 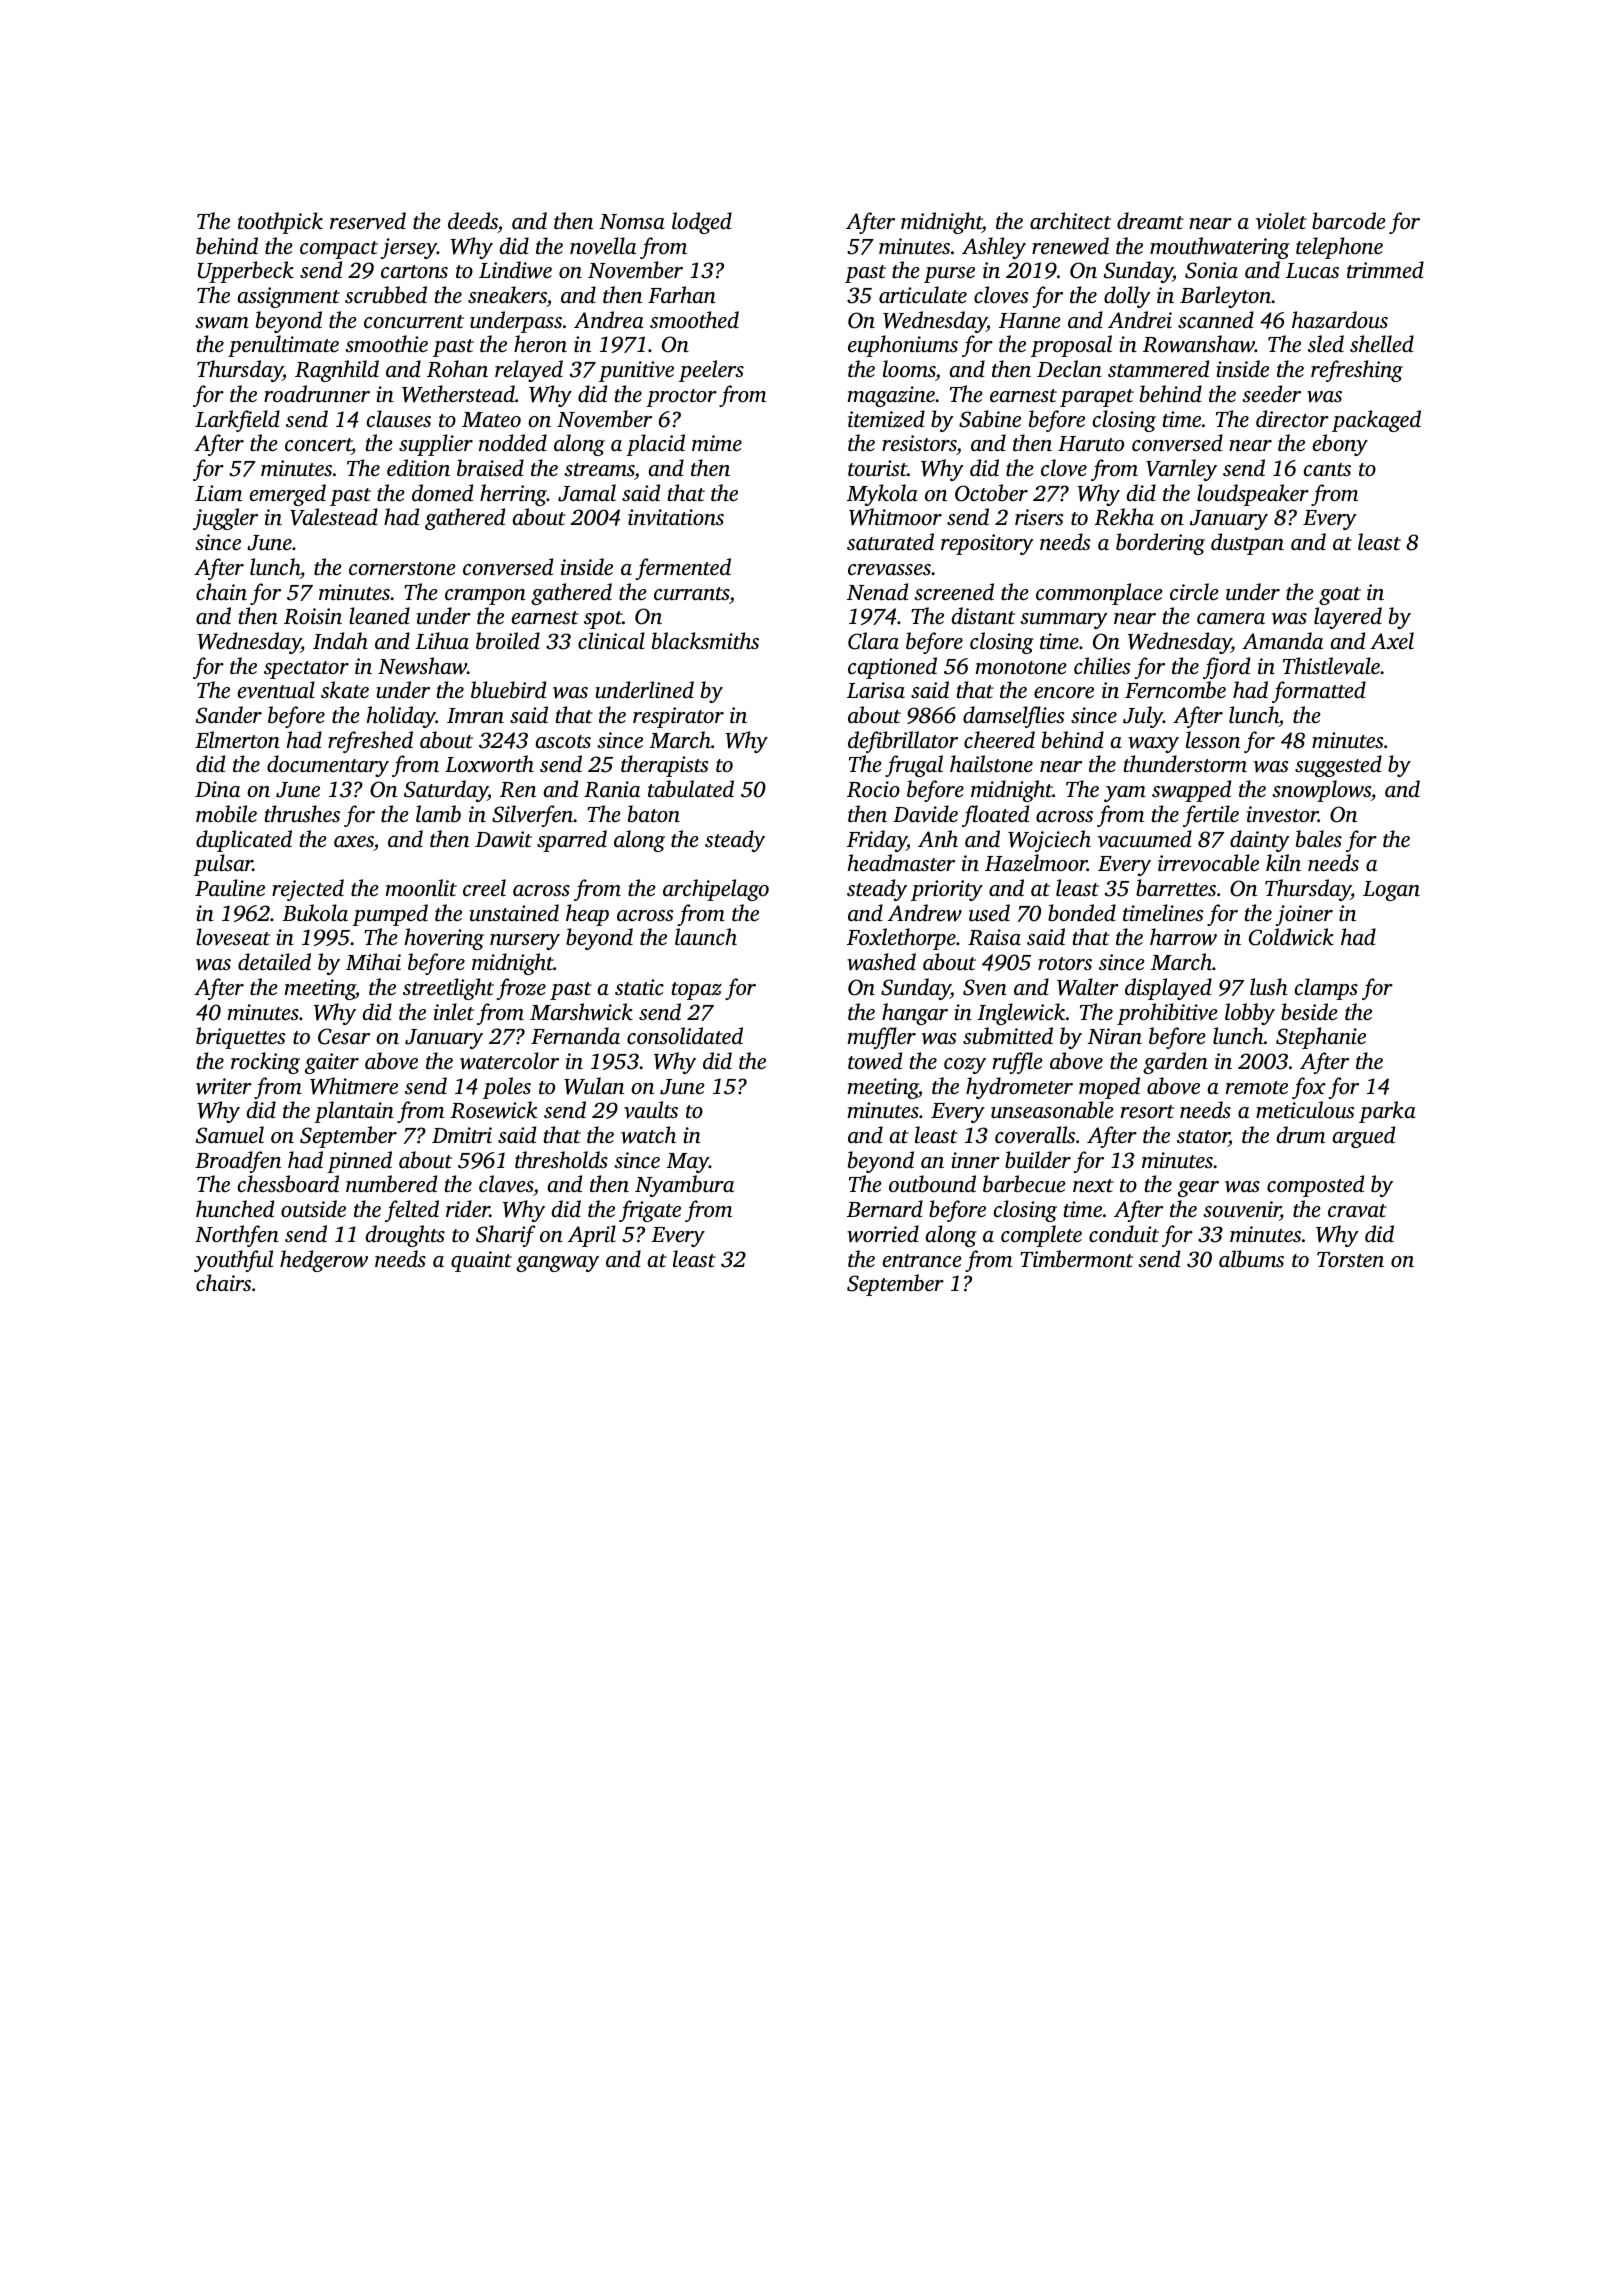 What do you see at coordinates (1211, 816) in the screenshot?
I see `fertile` at bounding box center [1211, 816].
